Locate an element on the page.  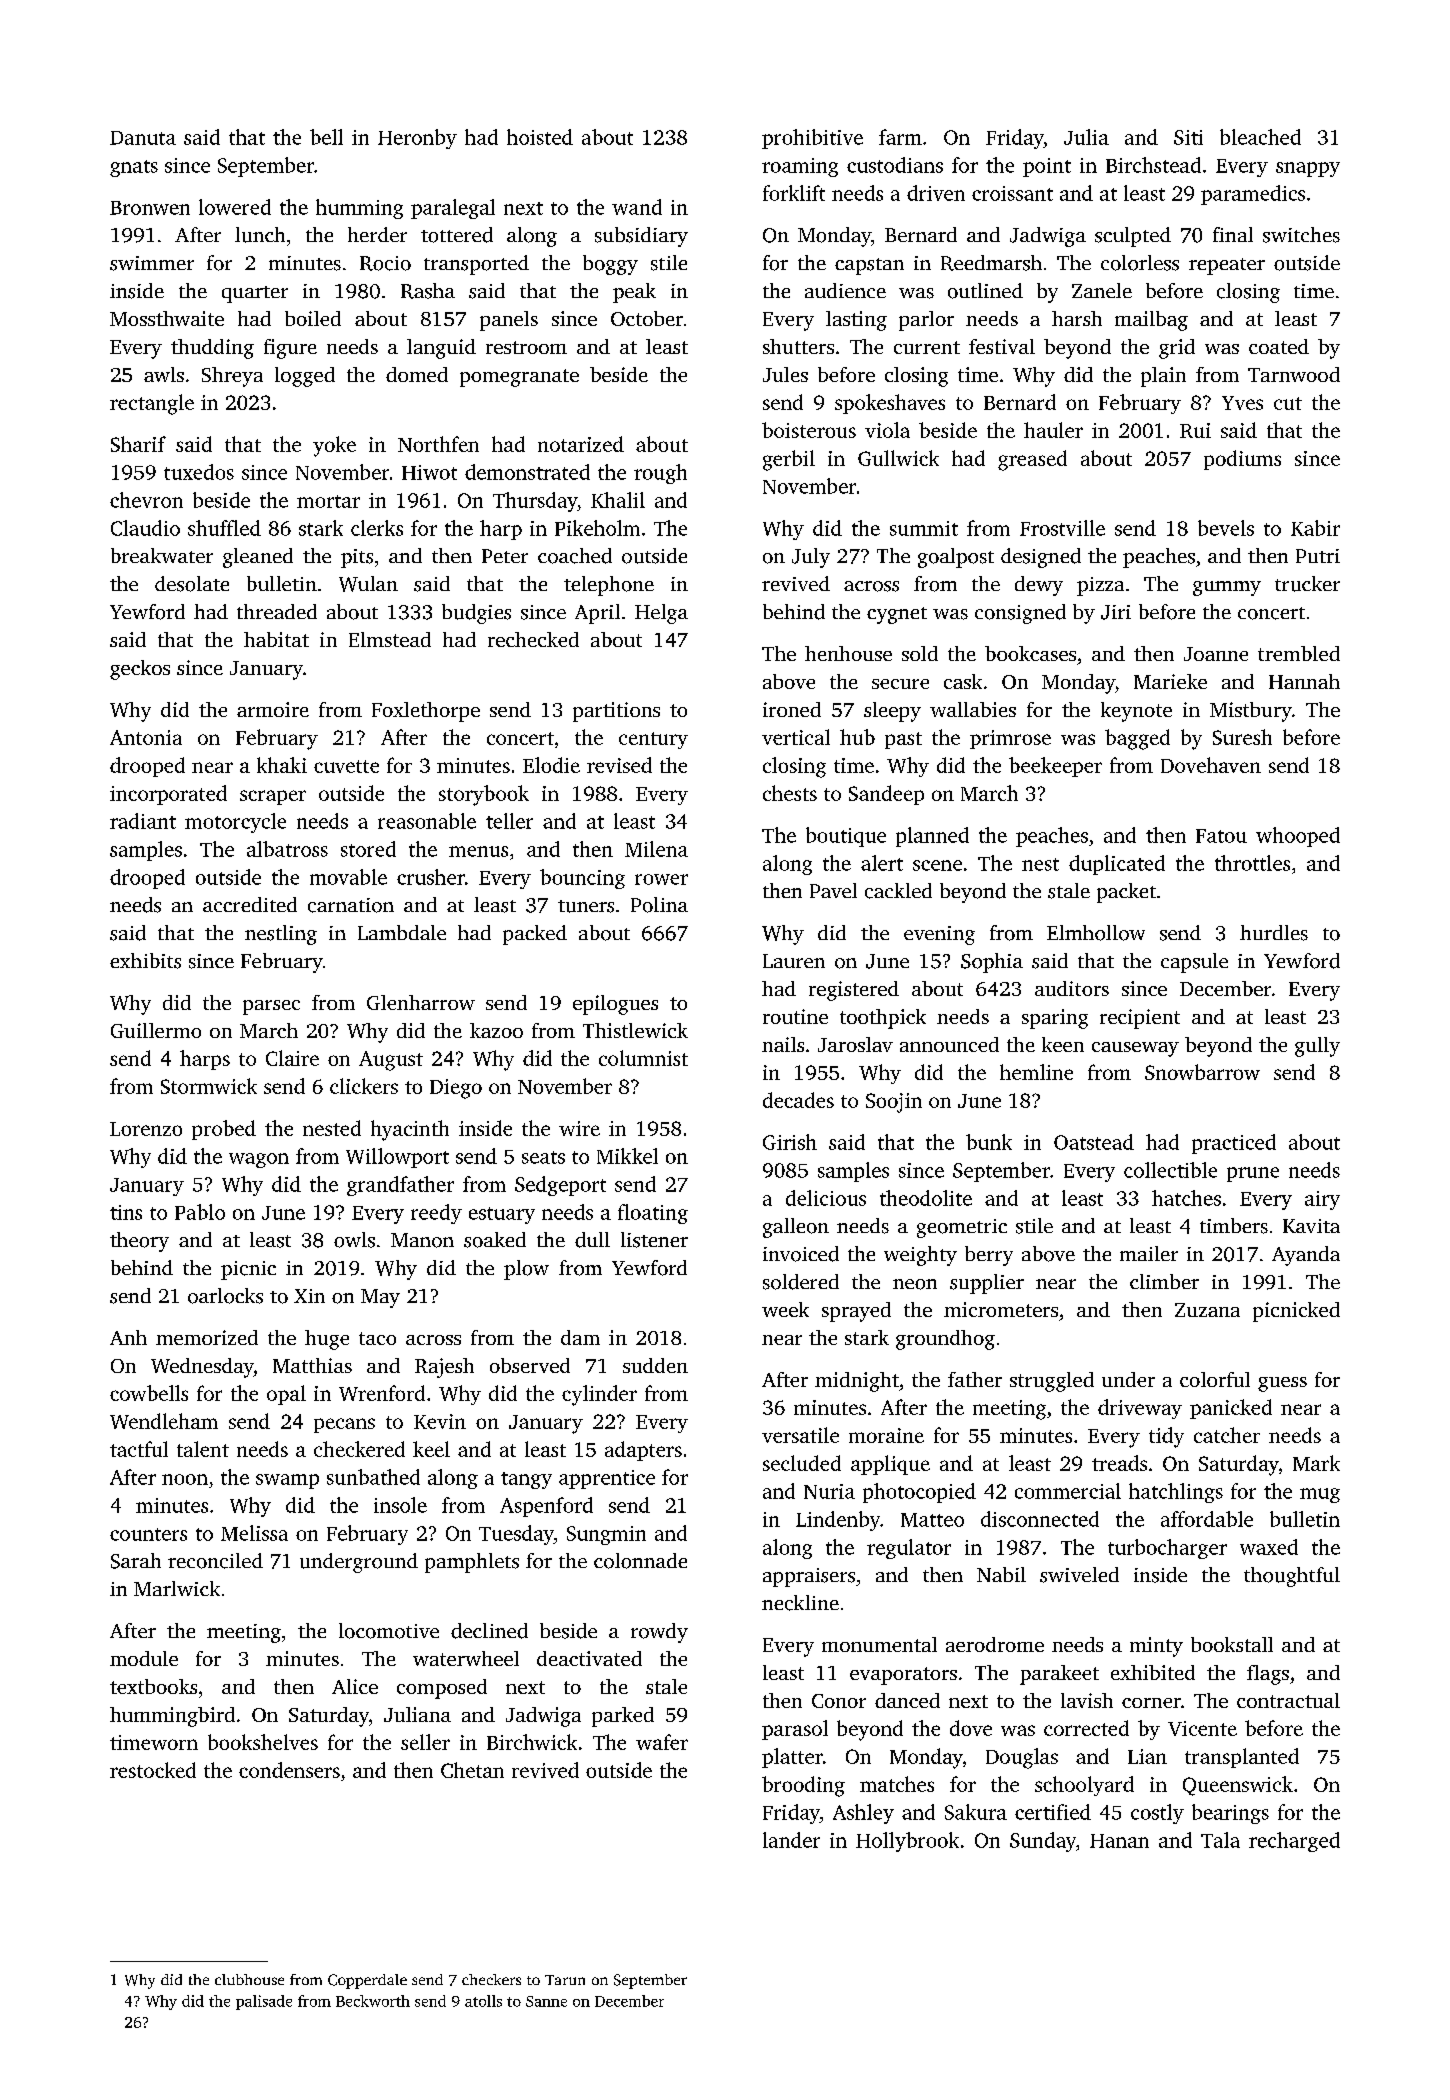
lander is located at coordinates (791, 1840).
